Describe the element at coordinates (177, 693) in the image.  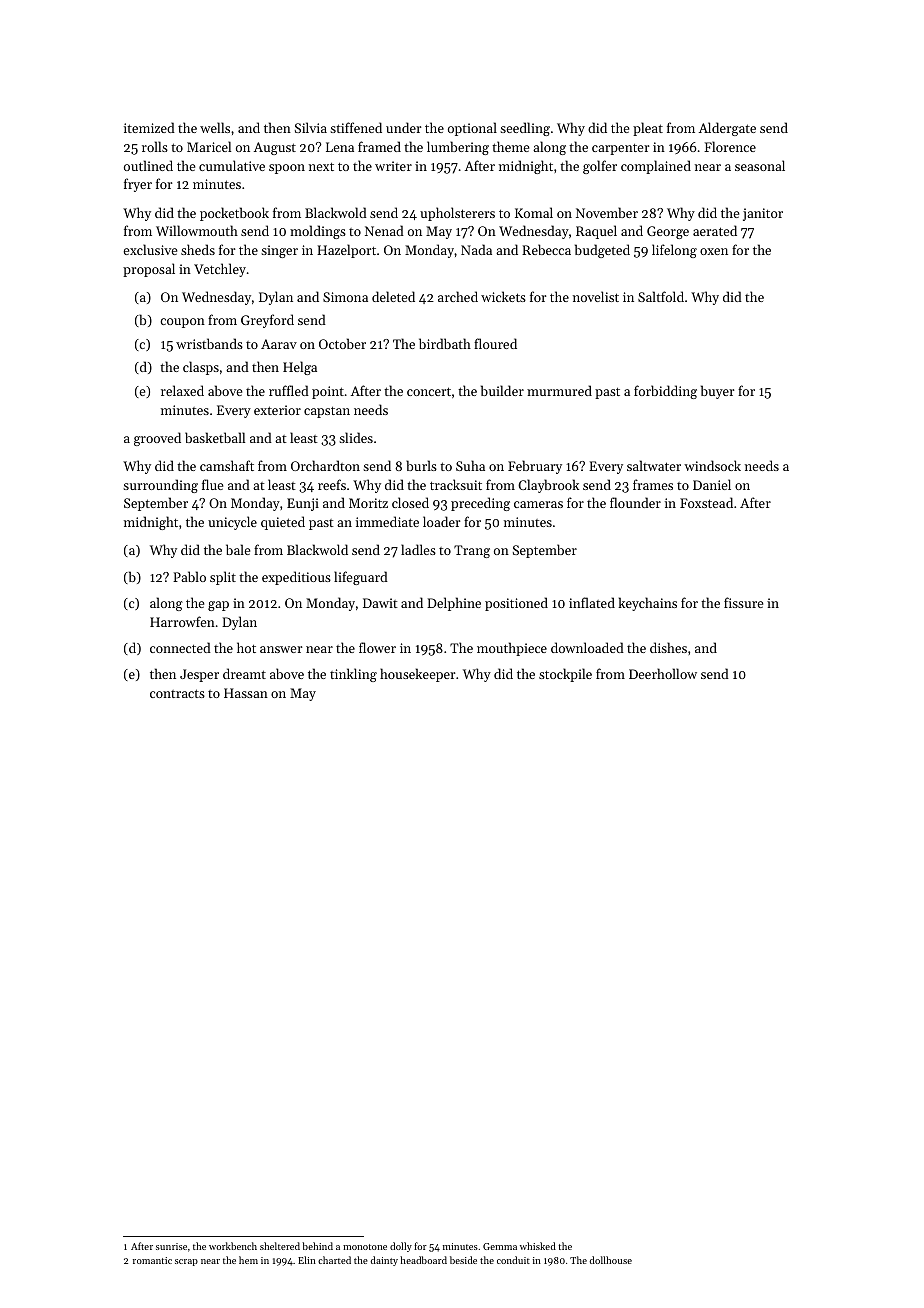
I see `contracts` at that location.
